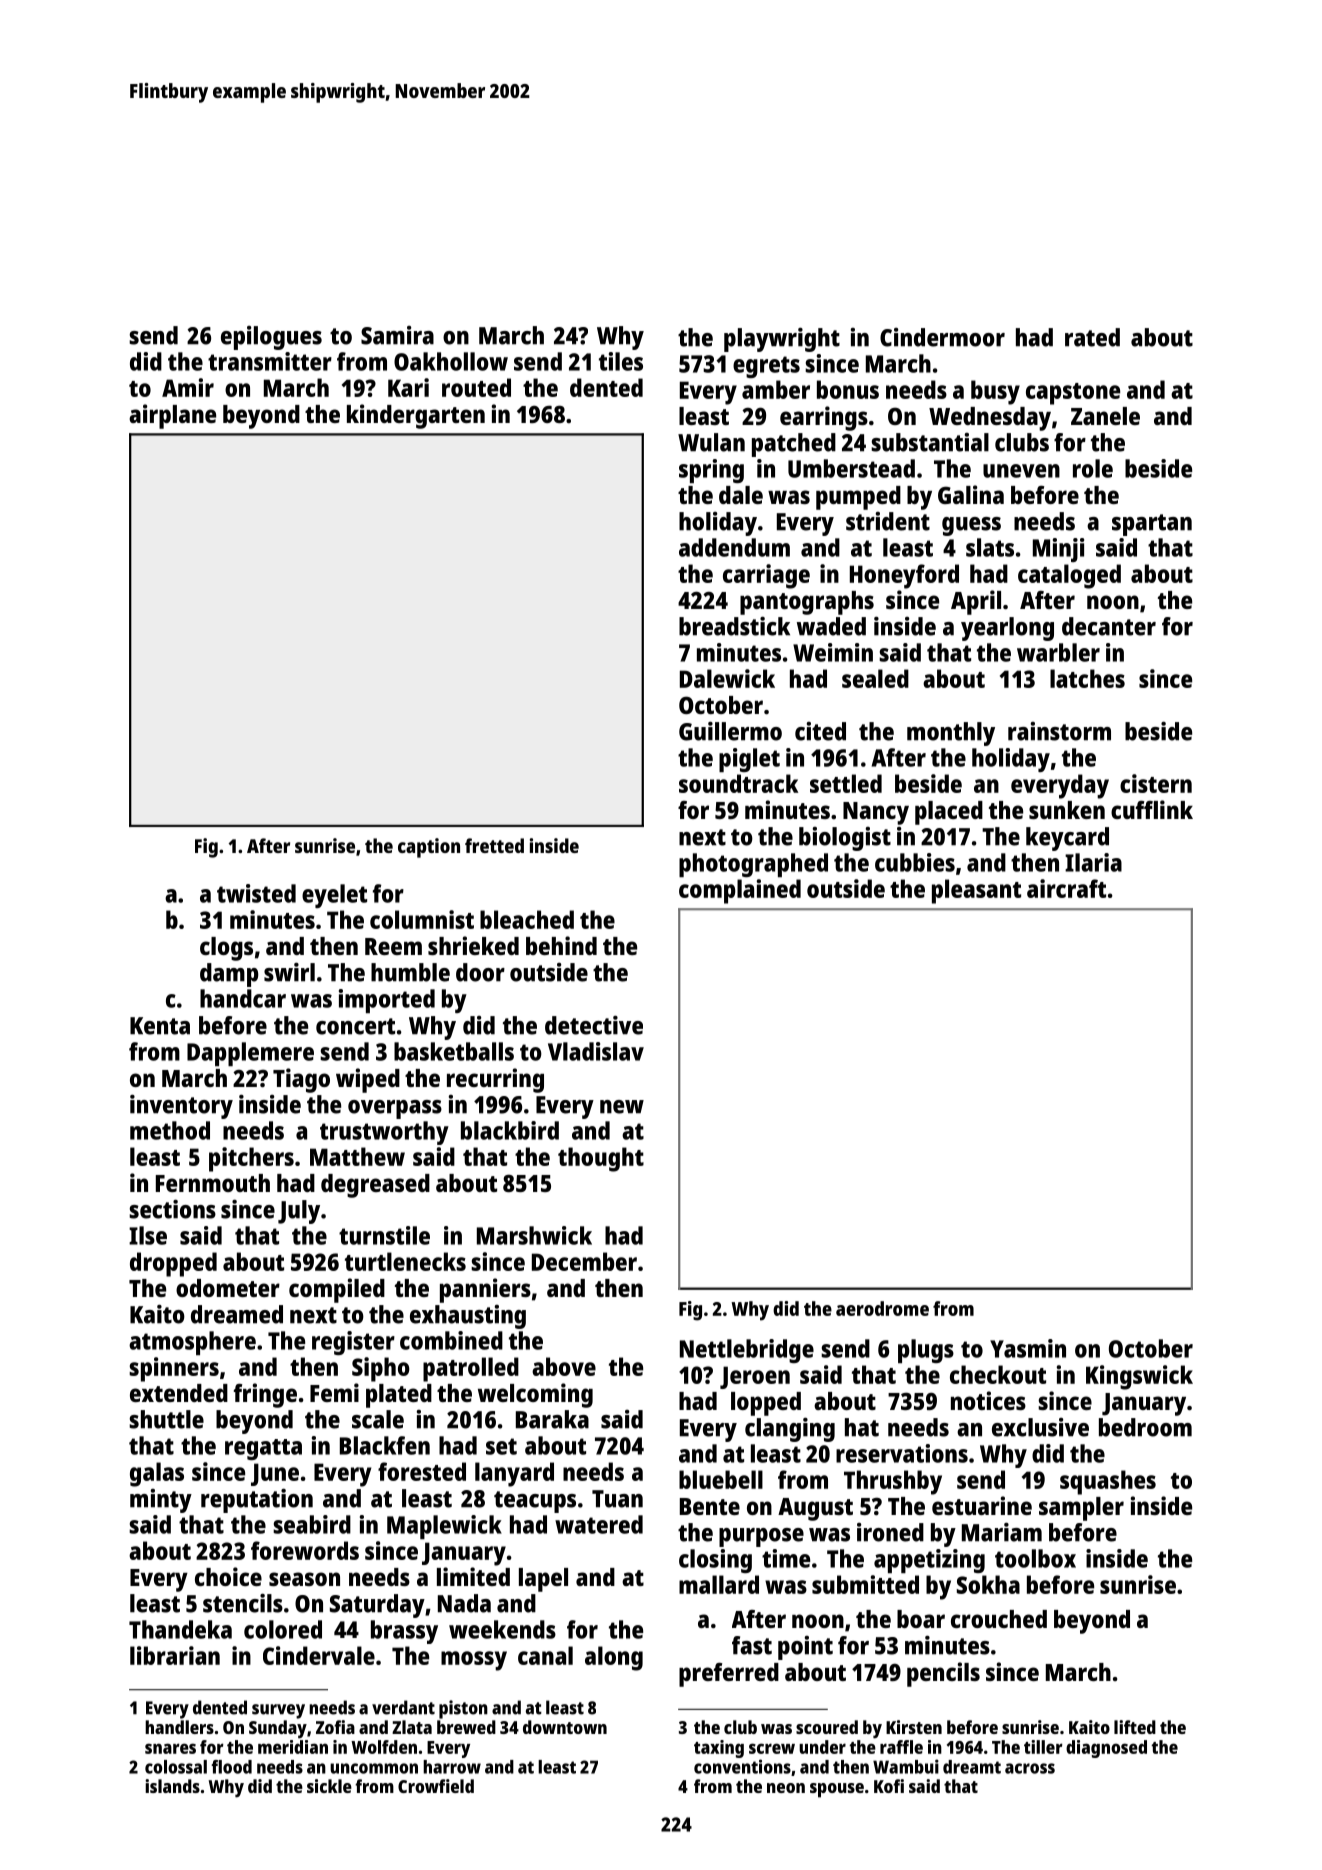  What do you see at coordinates (815, 1509) in the screenshot?
I see `August` at bounding box center [815, 1509].
